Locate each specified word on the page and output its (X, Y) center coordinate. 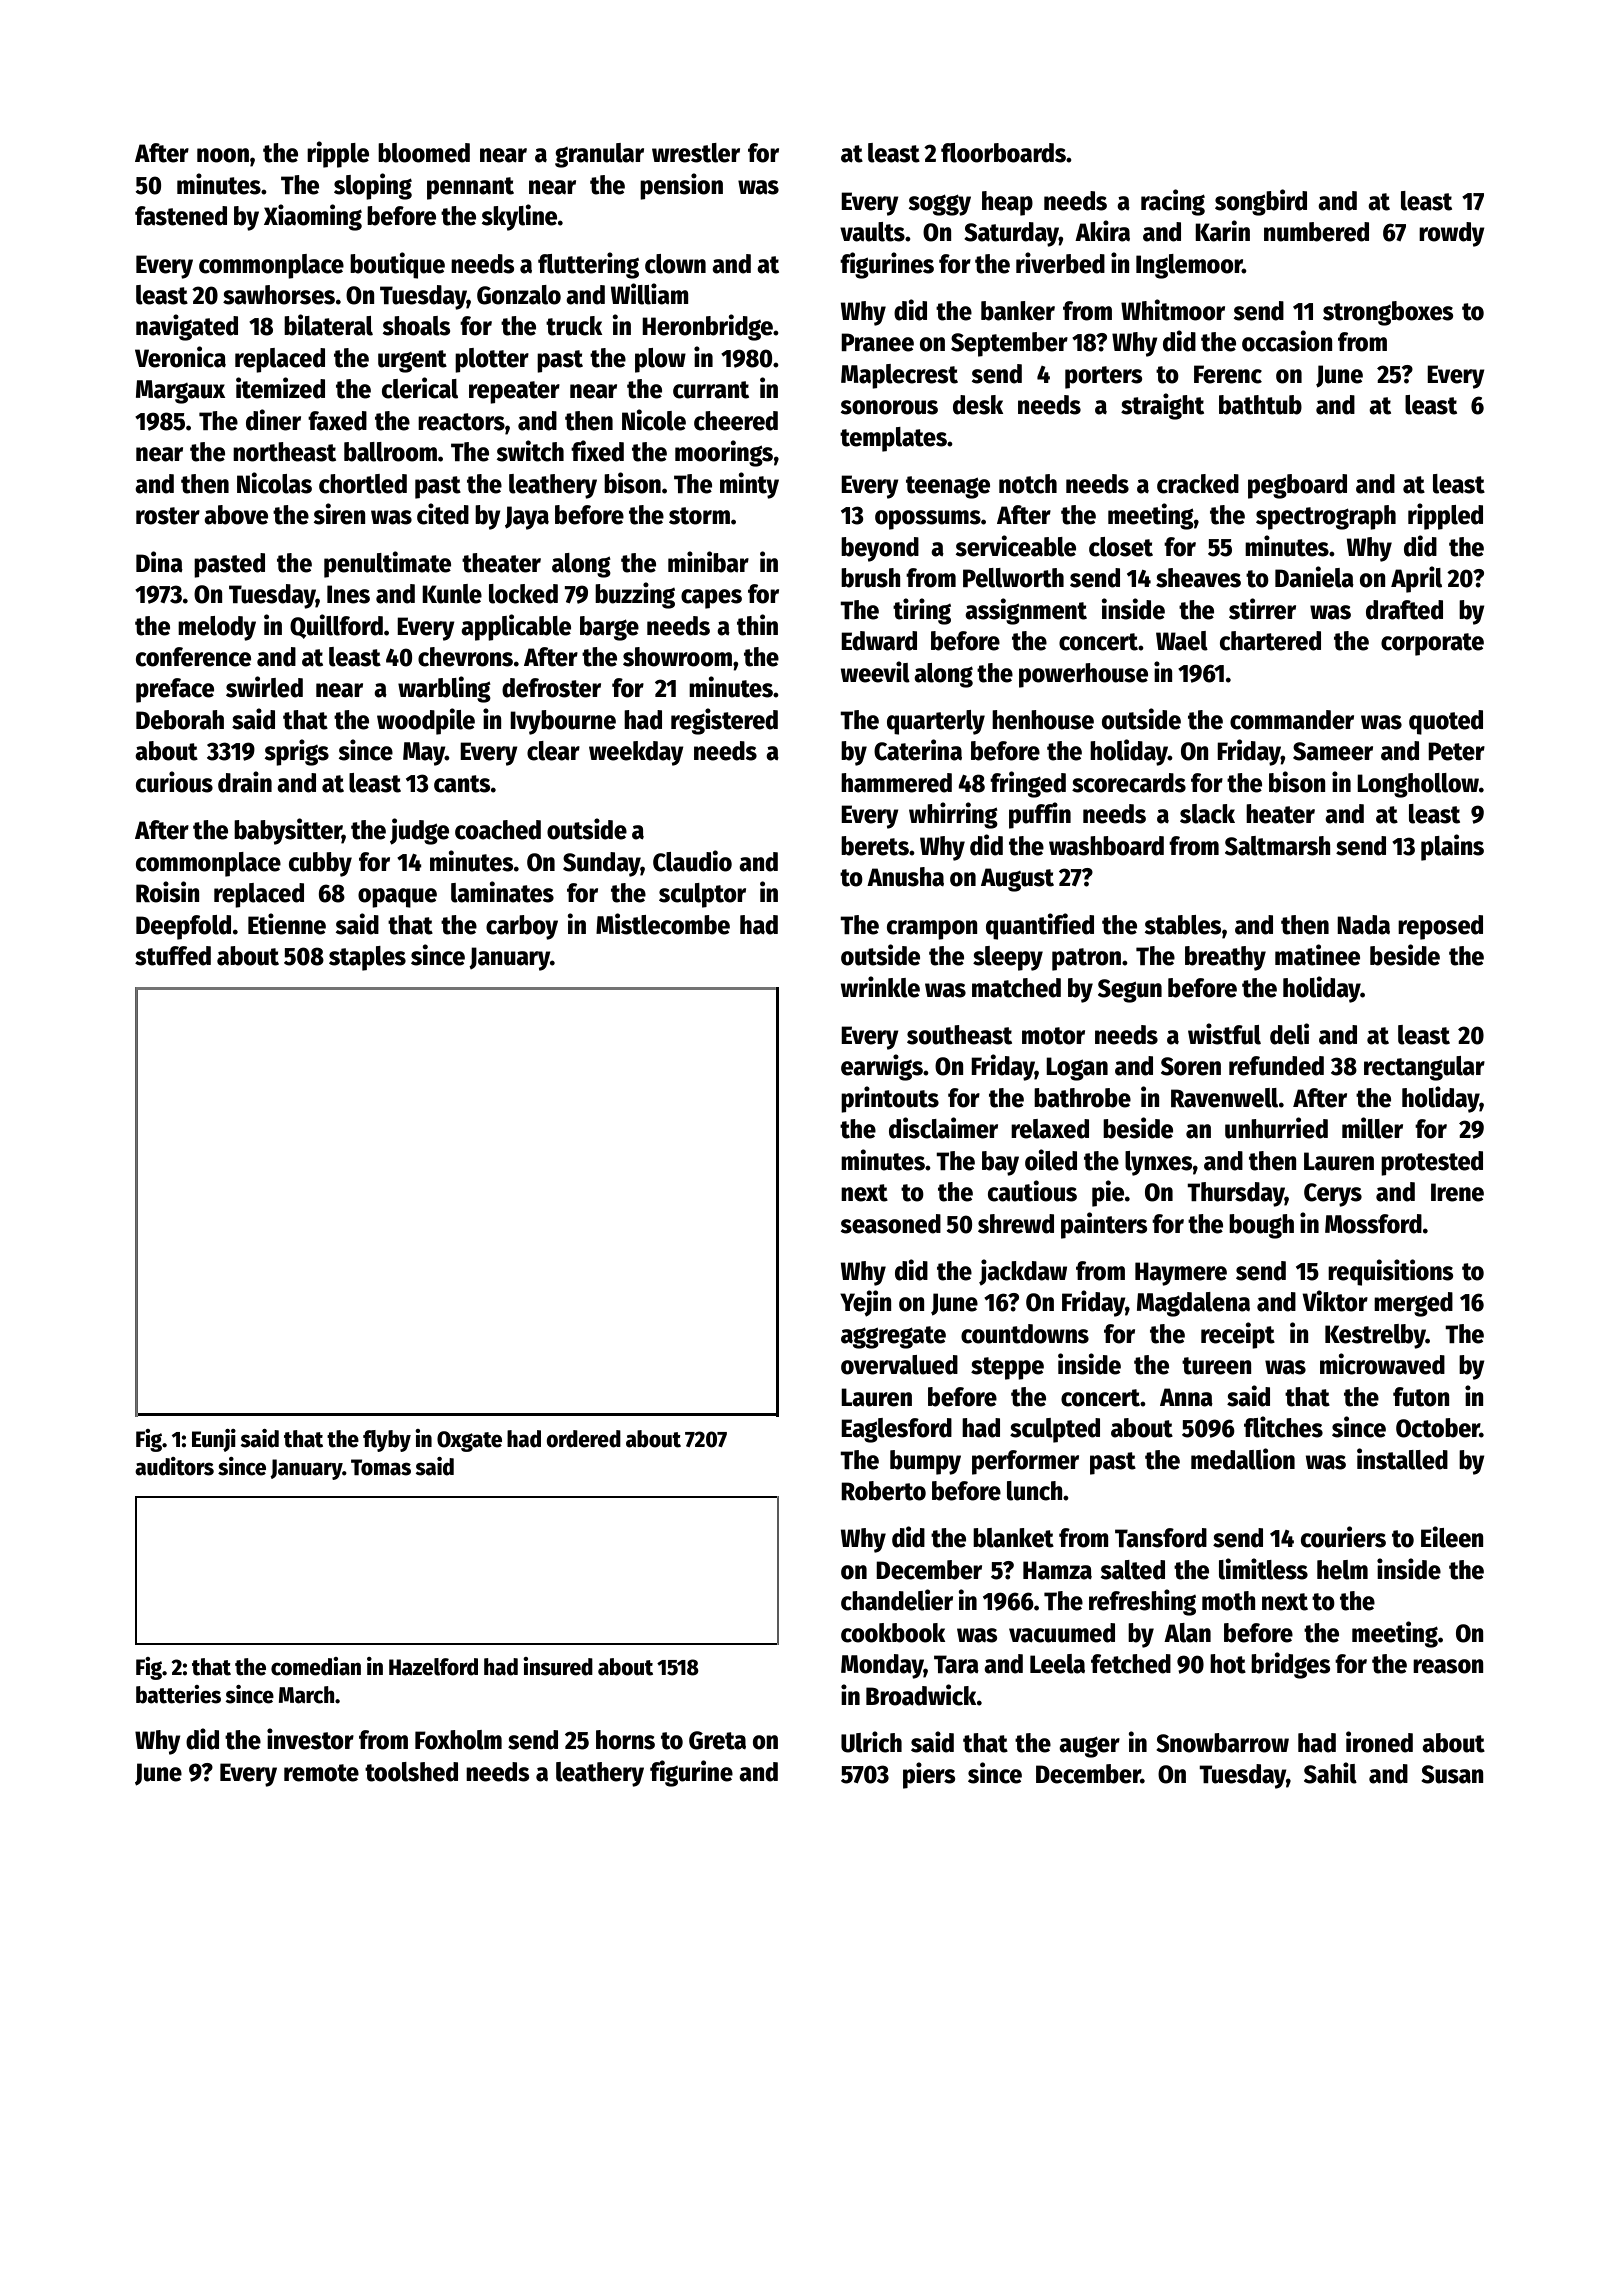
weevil (875, 672)
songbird (1261, 202)
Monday (882, 1666)
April (1416, 579)
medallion (1243, 1459)
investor (310, 1739)
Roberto (883, 1491)
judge (419, 831)
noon (223, 155)
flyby (387, 1441)
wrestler (696, 153)
